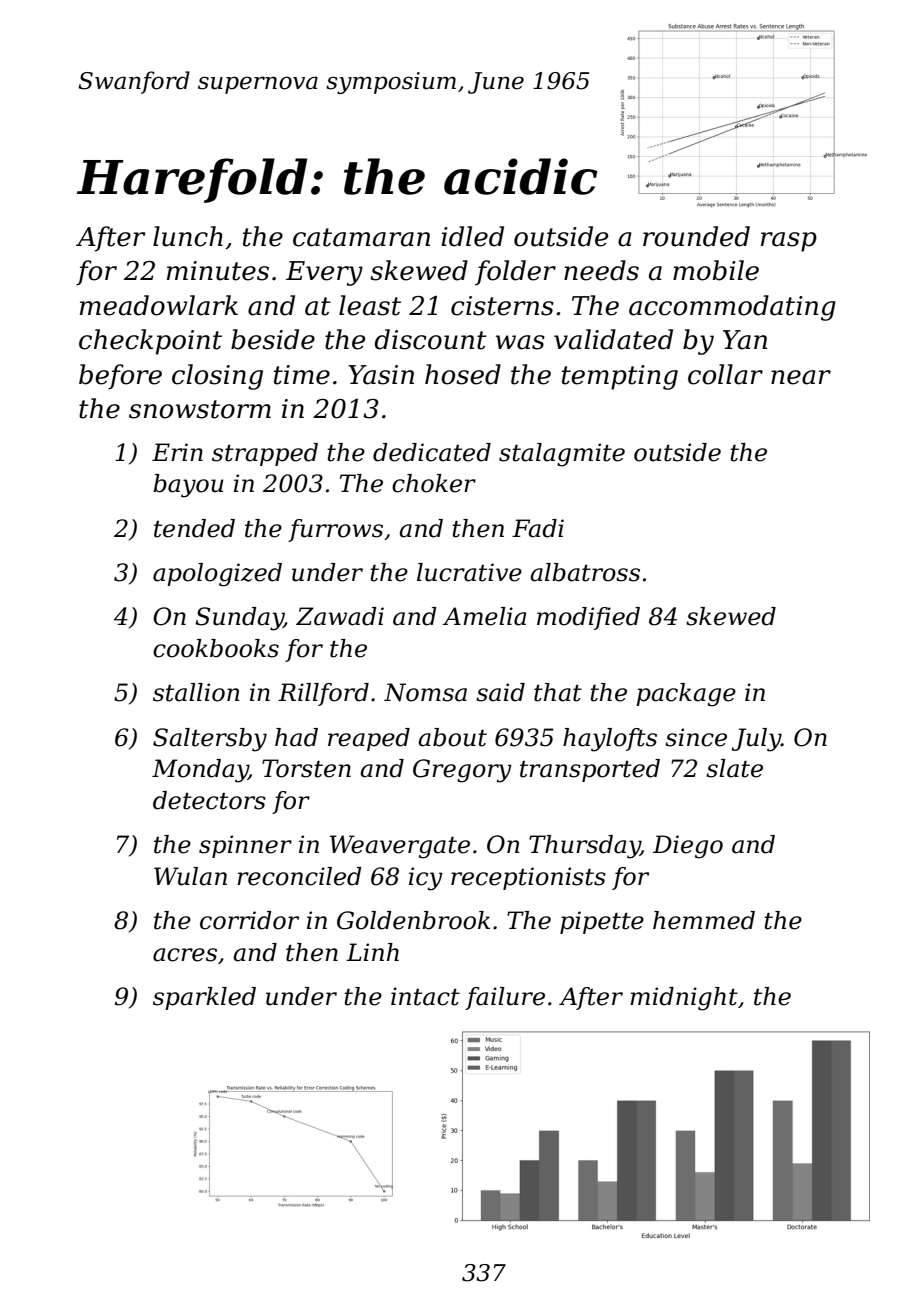 This image has height=1311, width=924. Describe the element at coordinates (431, 339) in the image. I see `discount` at that location.
